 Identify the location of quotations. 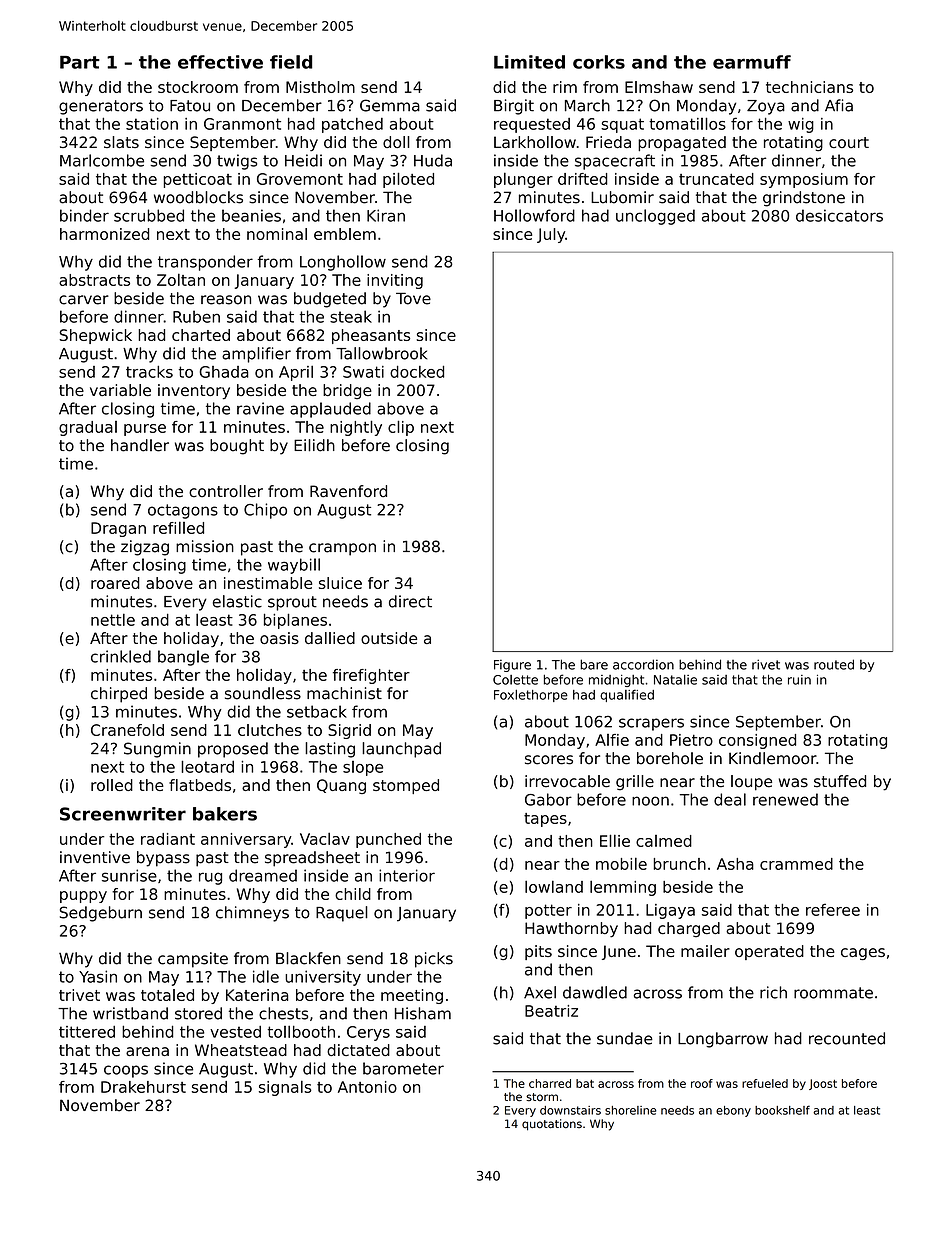
(552, 1125).
